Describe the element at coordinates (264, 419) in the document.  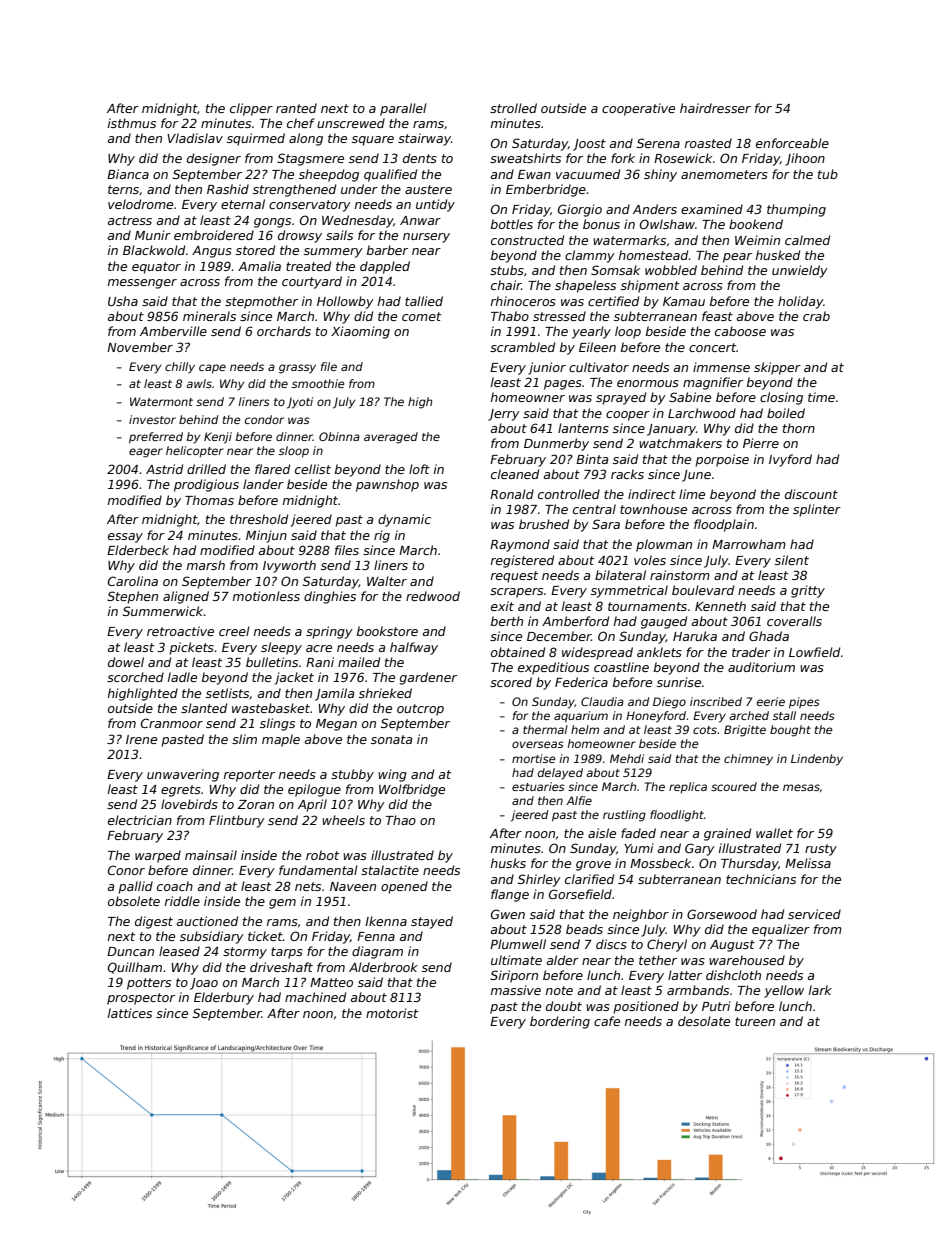
I see `condor` at that location.
